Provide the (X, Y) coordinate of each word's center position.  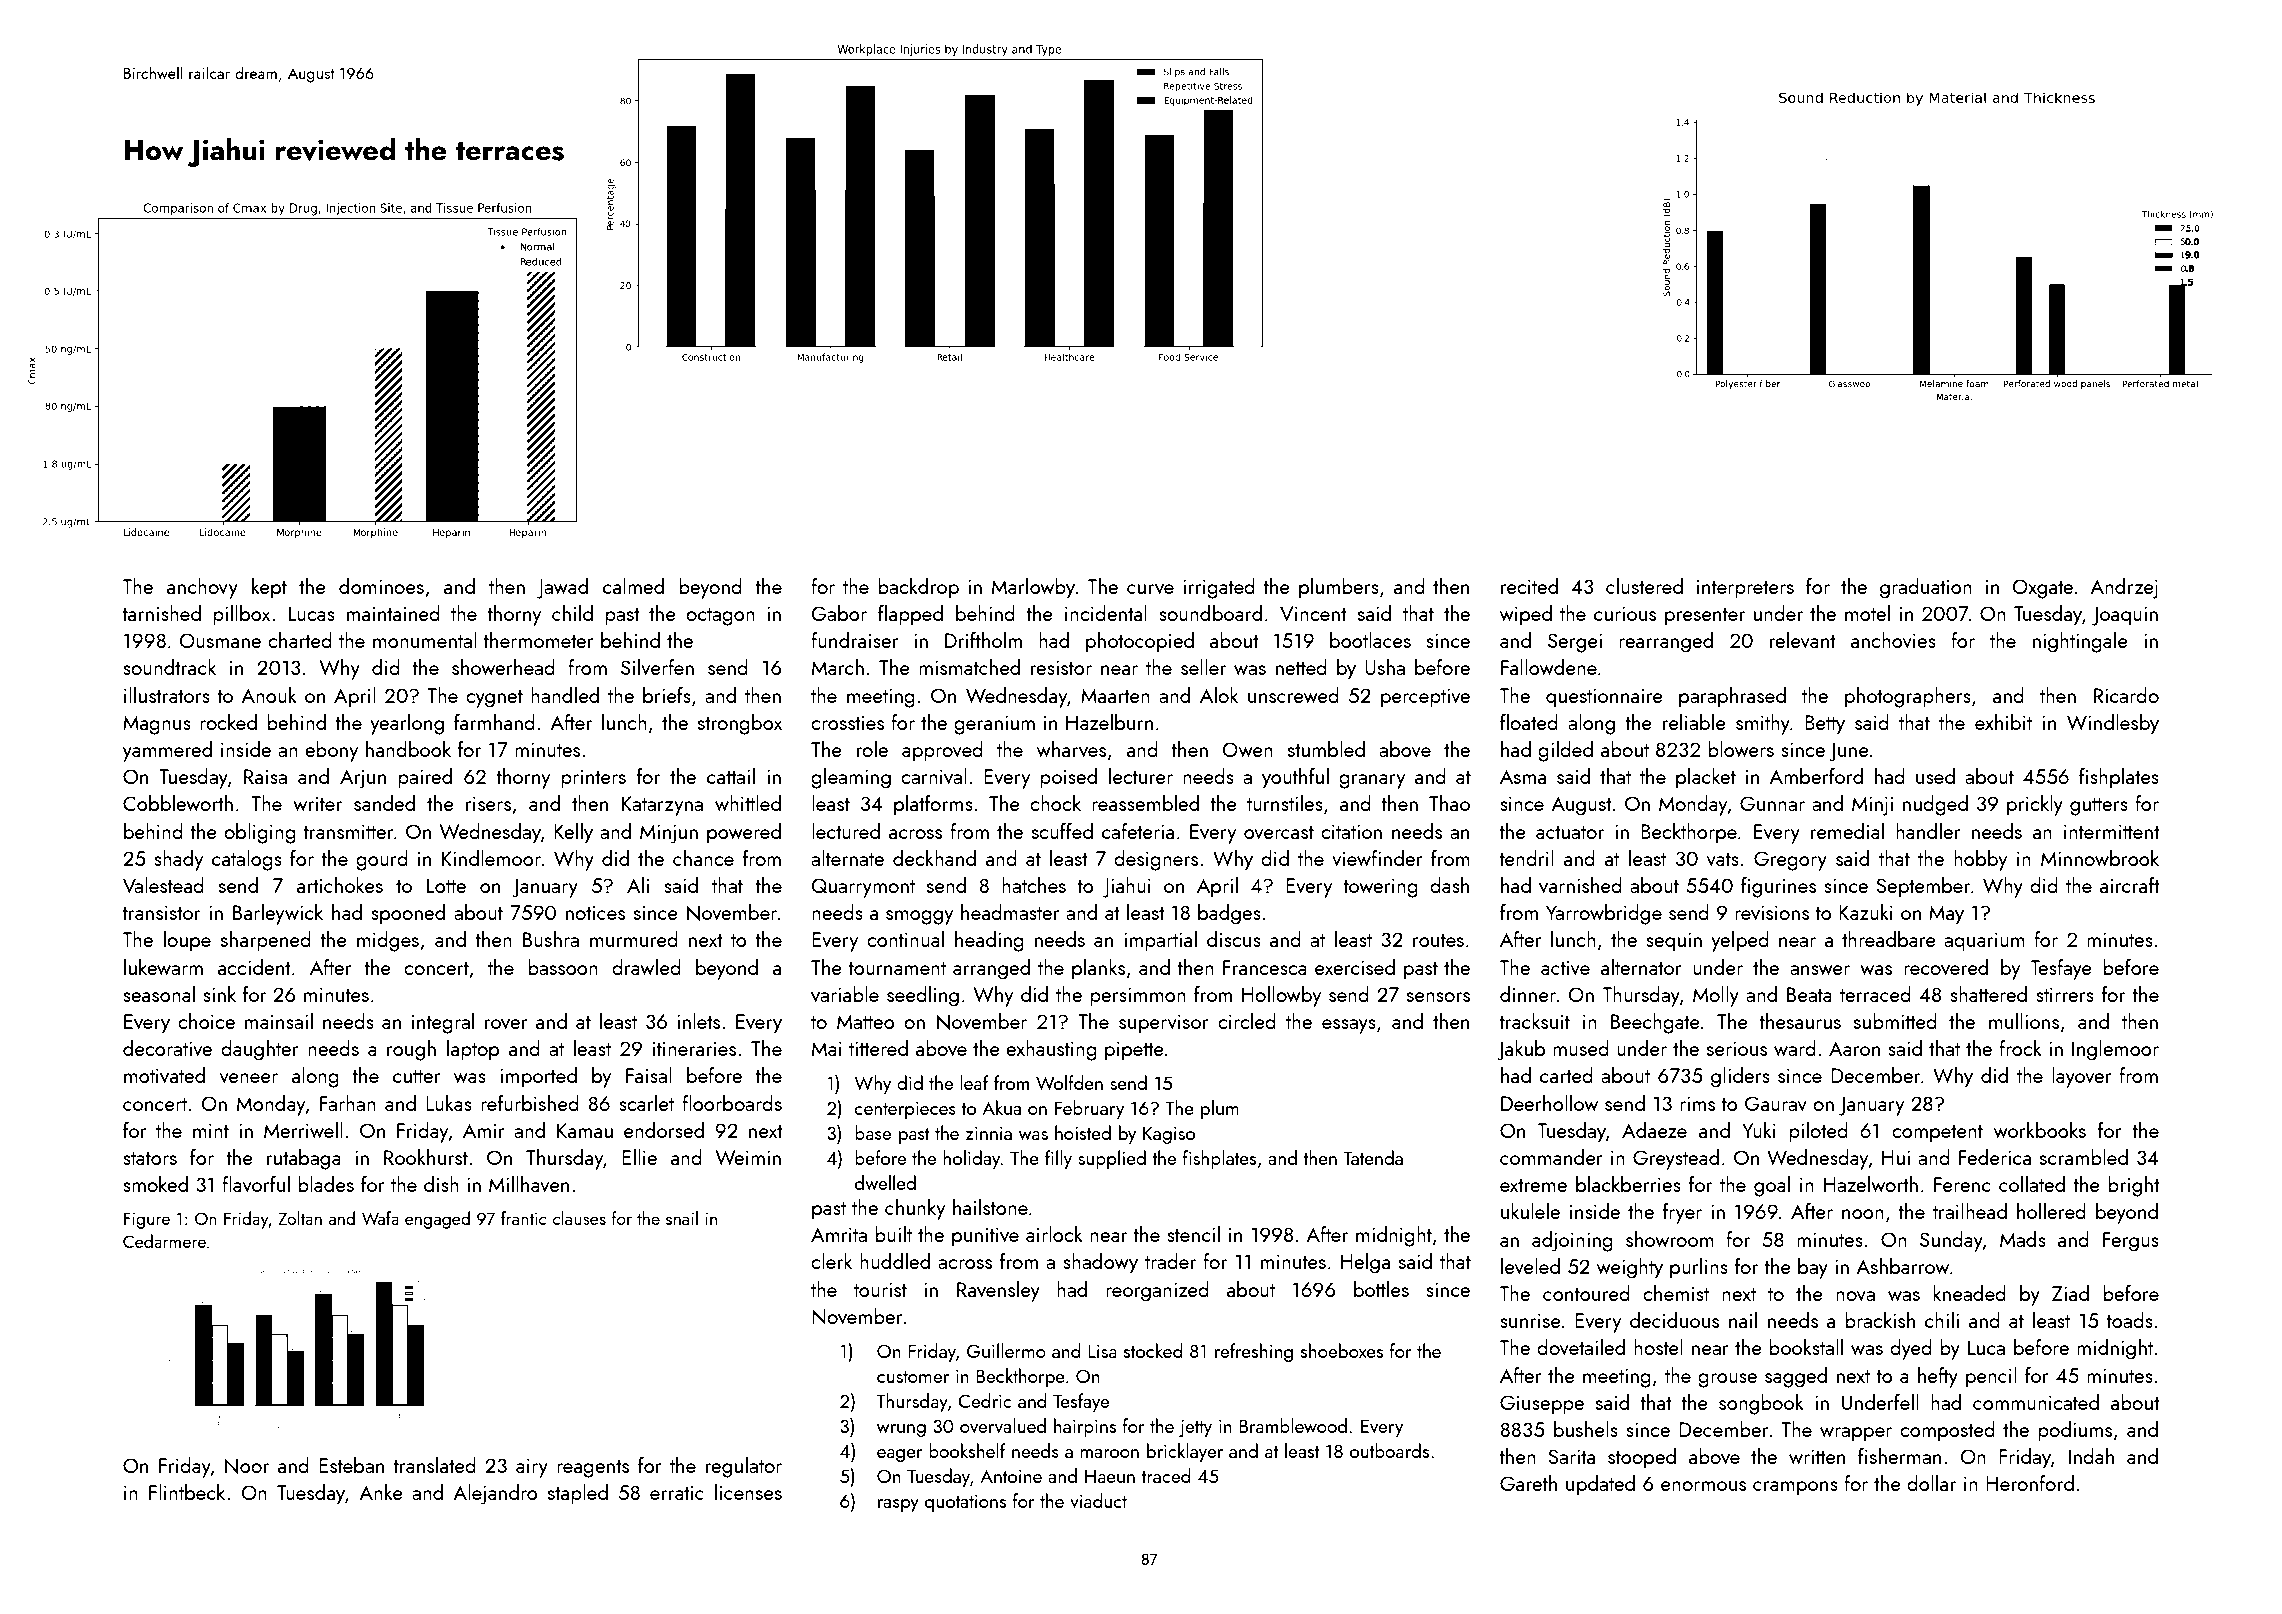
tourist (880, 1289)
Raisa (265, 776)
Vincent (1313, 613)
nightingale (2080, 642)
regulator (744, 1467)
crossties (847, 722)
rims (1697, 1103)
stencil (1193, 1234)
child (572, 613)
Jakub (1521, 1050)
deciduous (1674, 1320)
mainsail (279, 1021)
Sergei (1575, 643)
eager (899, 1455)
